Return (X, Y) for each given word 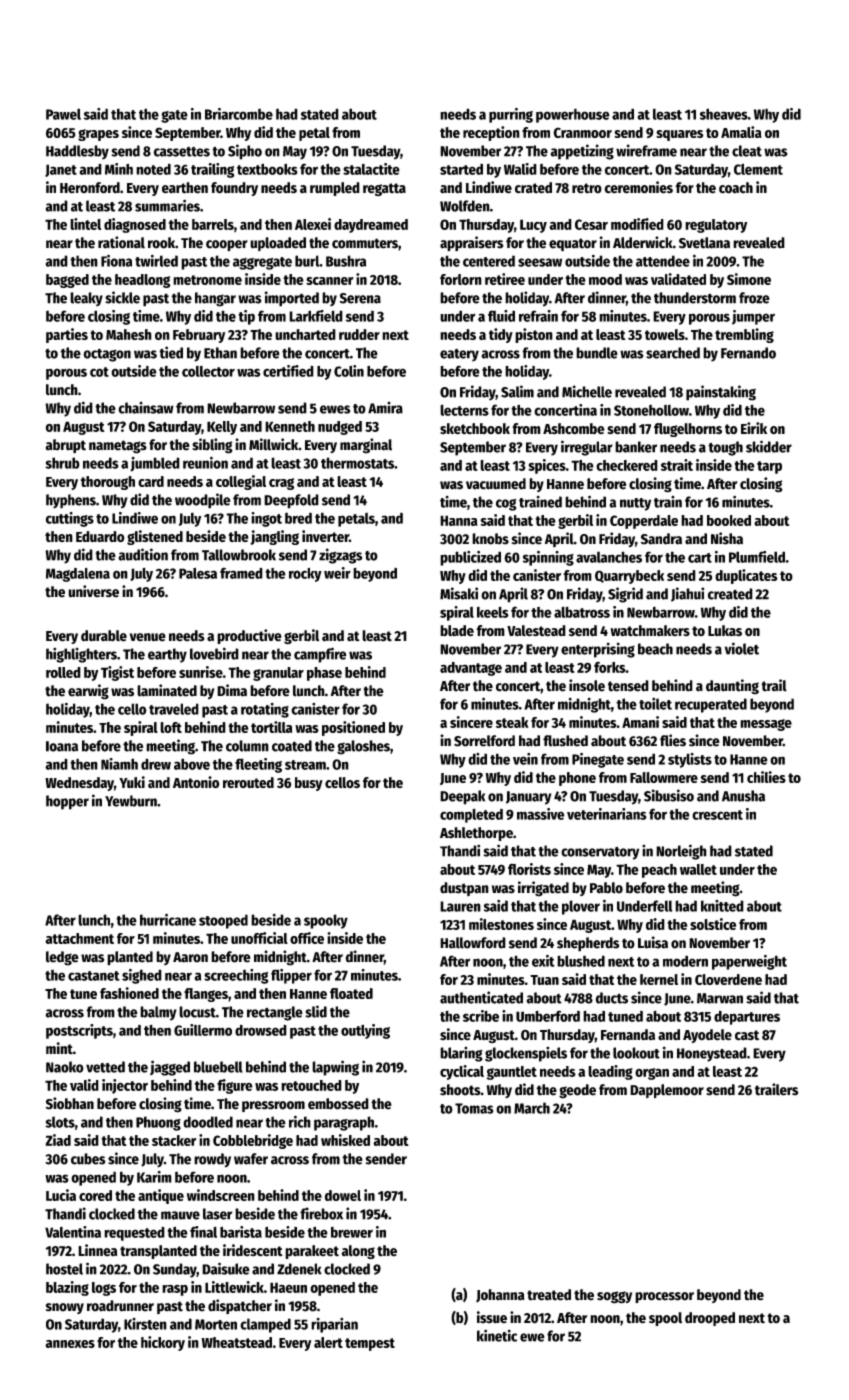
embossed (338, 1104)
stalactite (371, 169)
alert (328, 1342)
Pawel (63, 114)
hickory (163, 1343)
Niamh (119, 764)
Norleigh (681, 852)
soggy (614, 1297)
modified (637, 224)
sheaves (724, 114)
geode (577, 1091)
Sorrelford (484, 741)
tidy (501, 335)
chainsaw (146, 408)
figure (235, 1086)
